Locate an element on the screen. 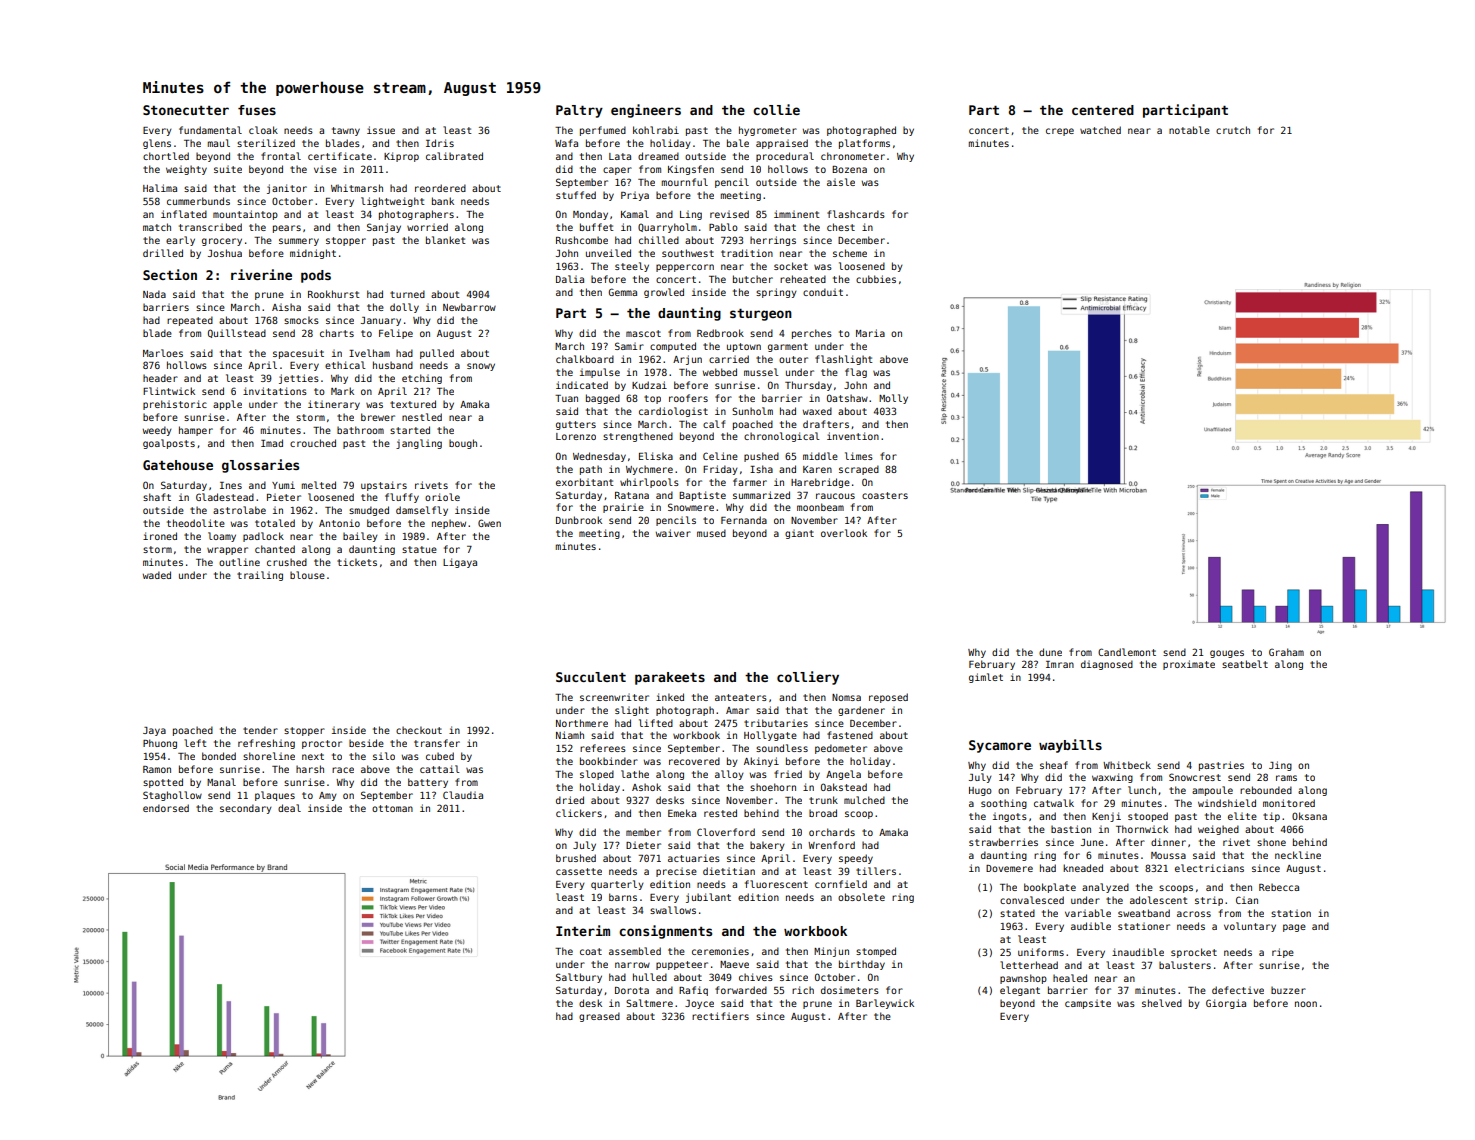  shaft is located at coordinates (157, 497).
